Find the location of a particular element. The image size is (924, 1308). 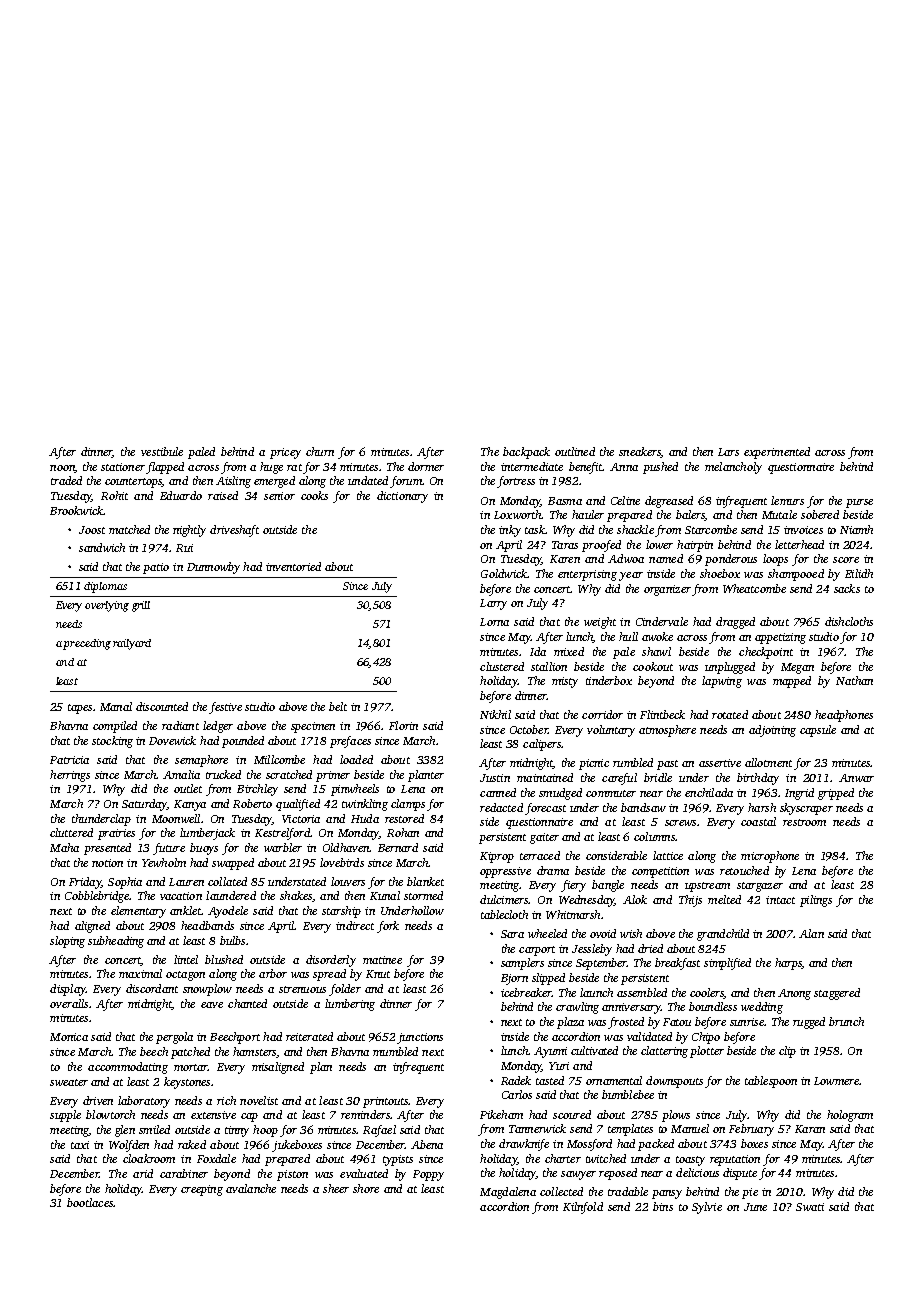

pounded is located at coordinates (243, 742).
